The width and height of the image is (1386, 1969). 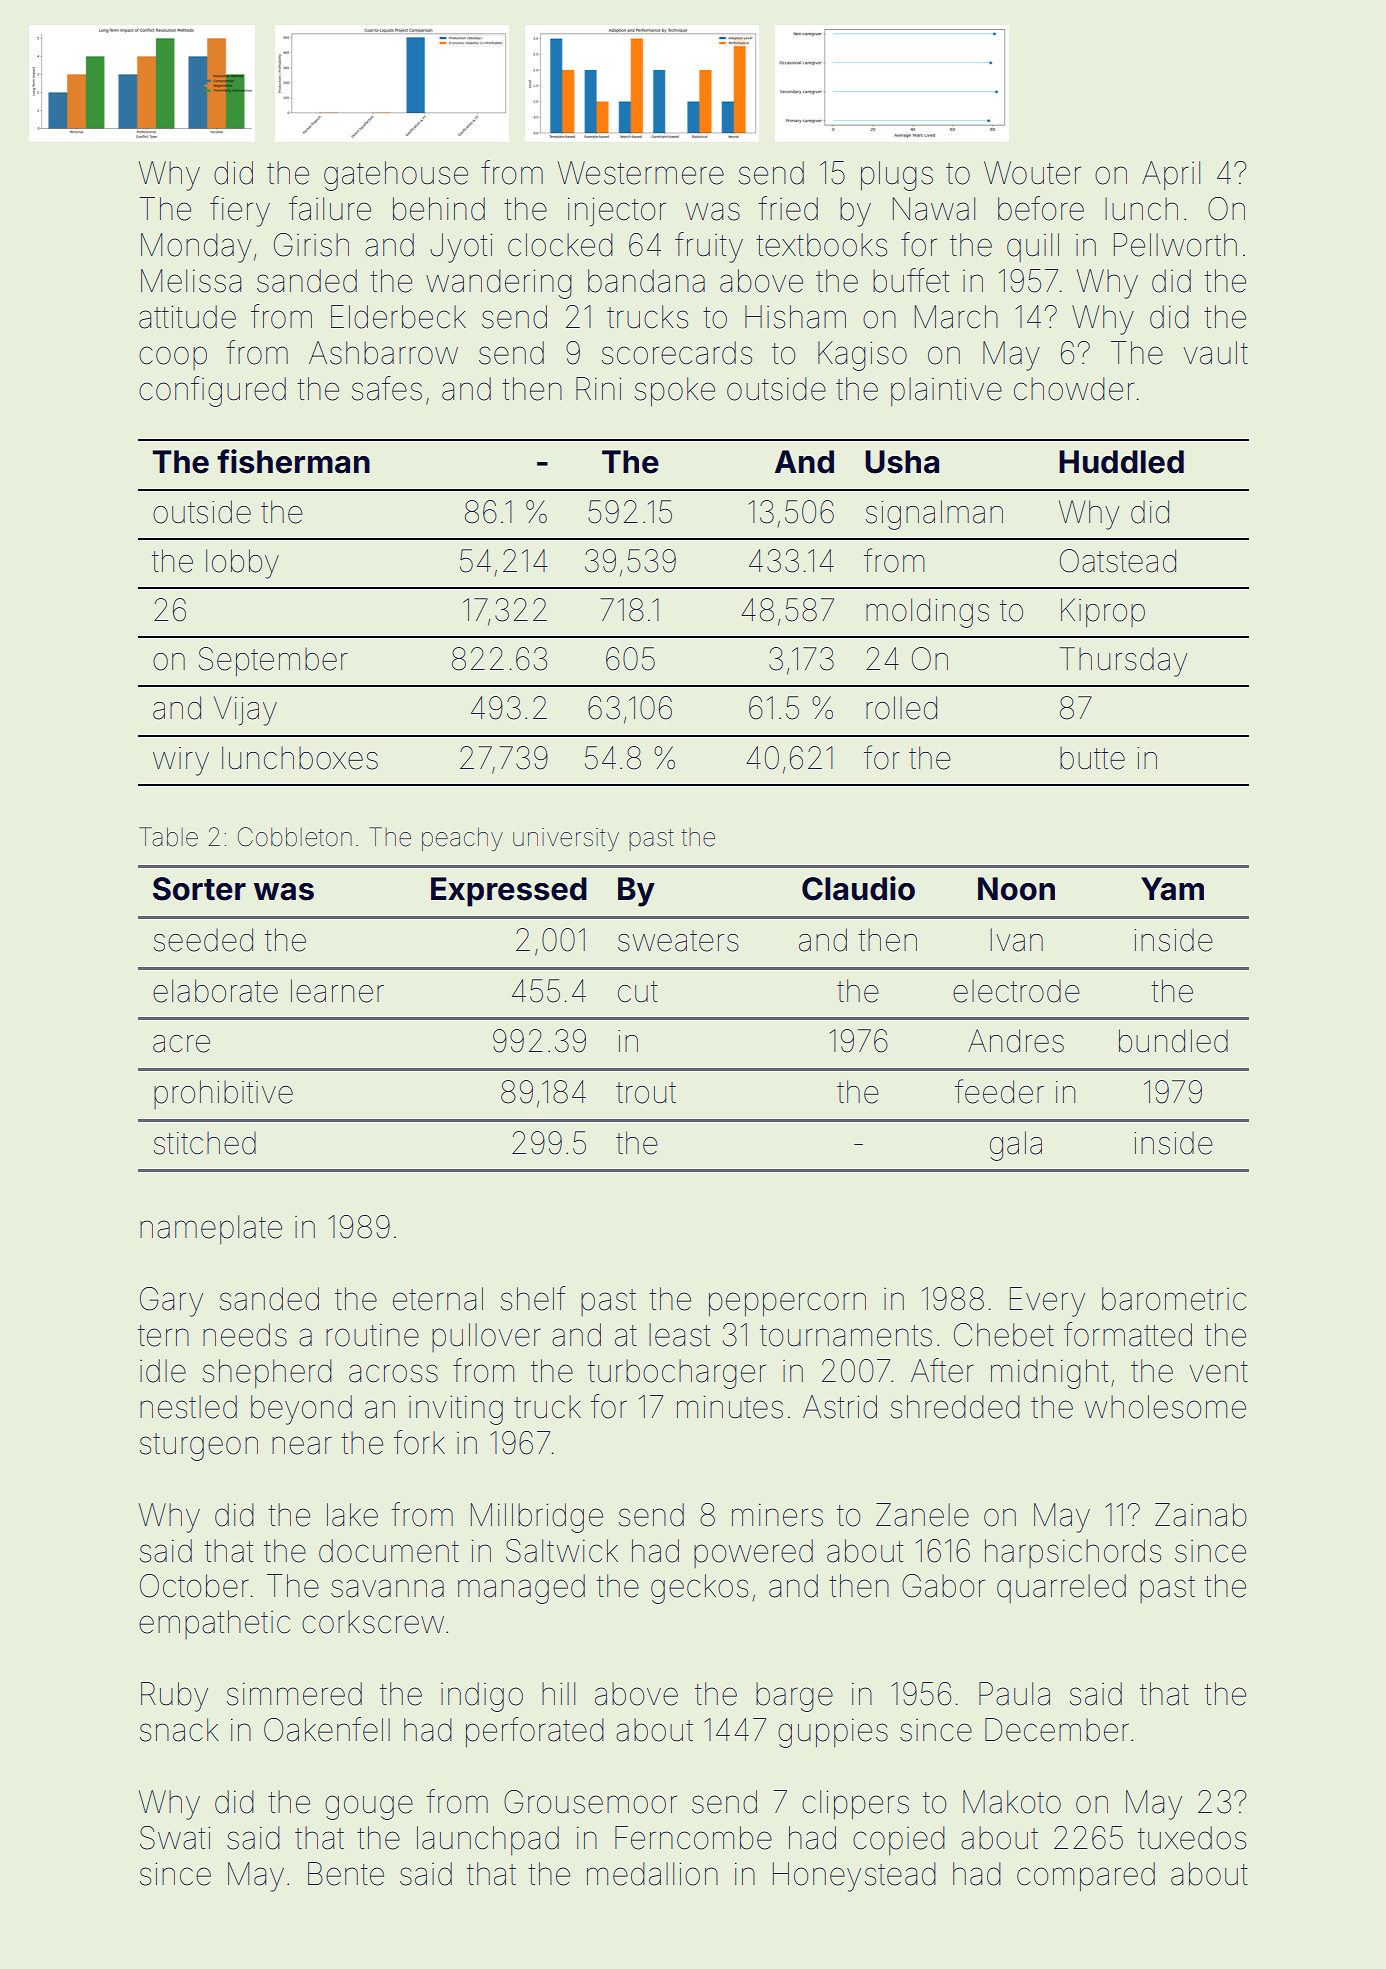 I want to click on spoke, so click(x=675, y=392).
